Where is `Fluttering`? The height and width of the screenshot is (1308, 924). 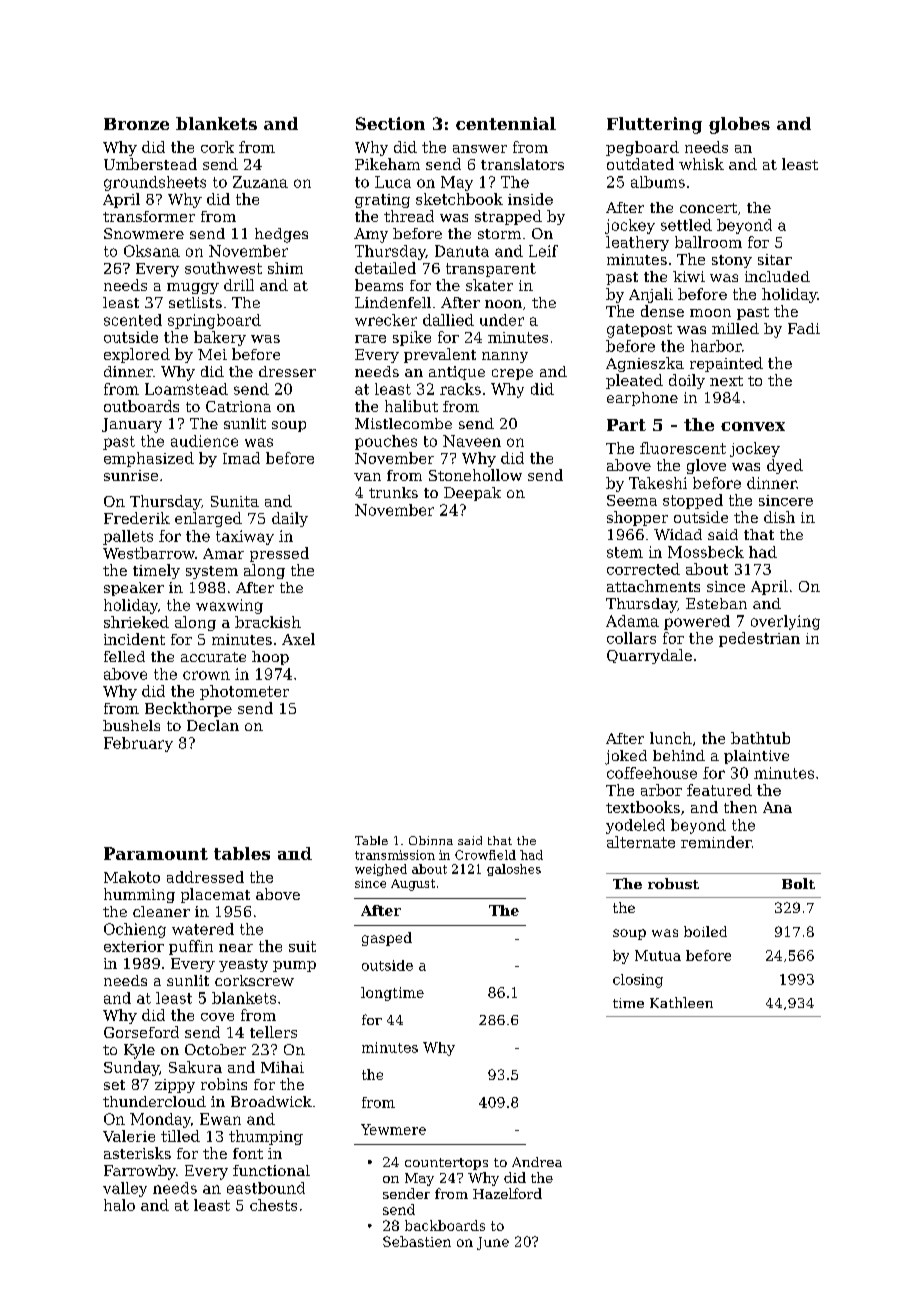
Fluttering is located at coordinates (654, 125).
